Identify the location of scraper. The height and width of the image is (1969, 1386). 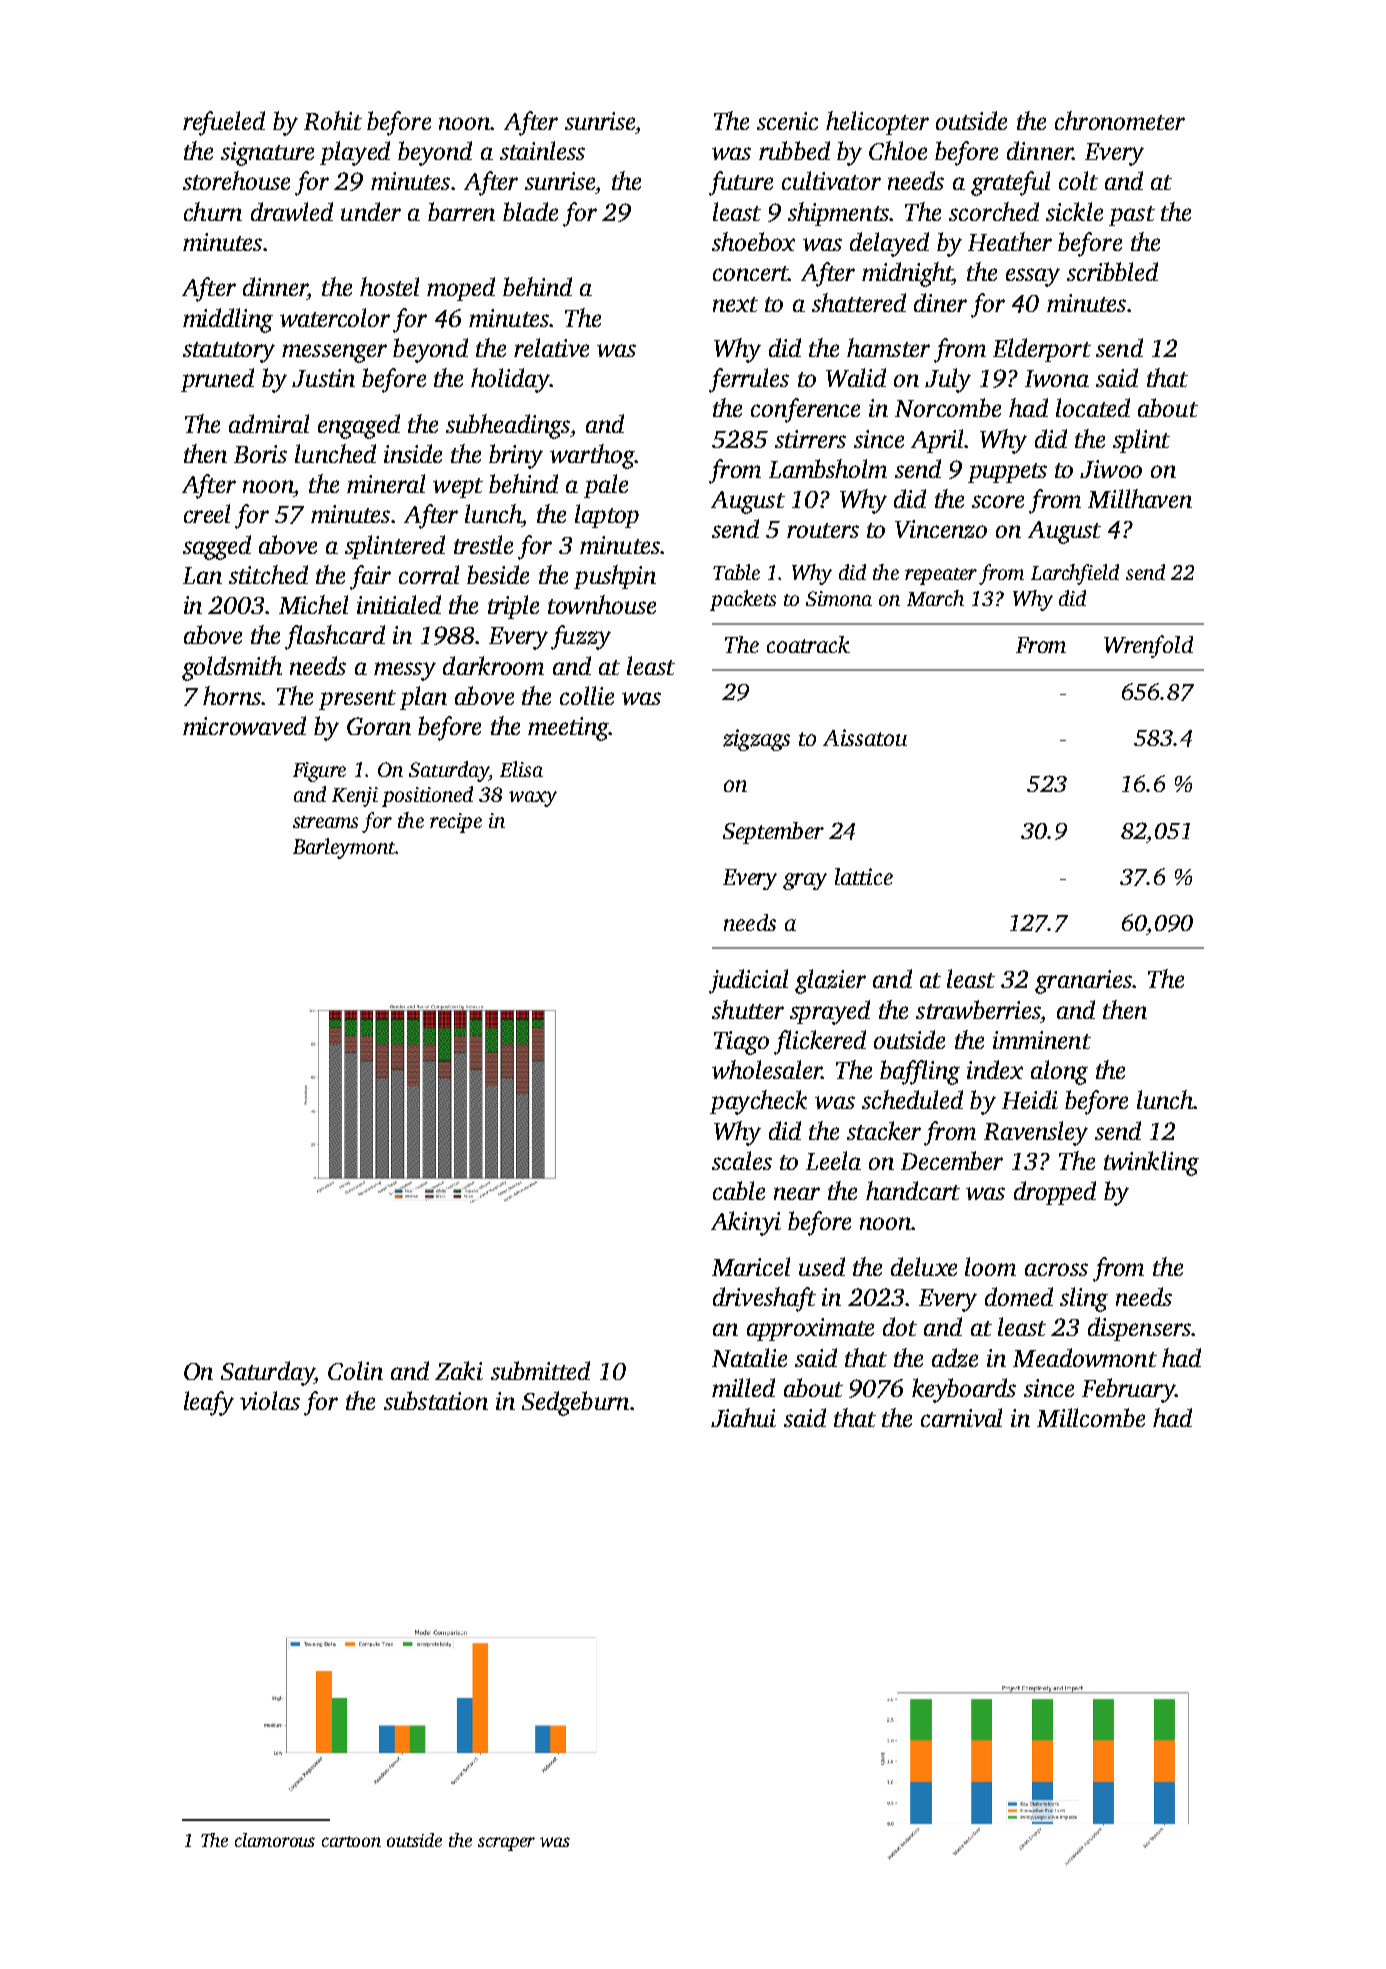
(506, 1844).
